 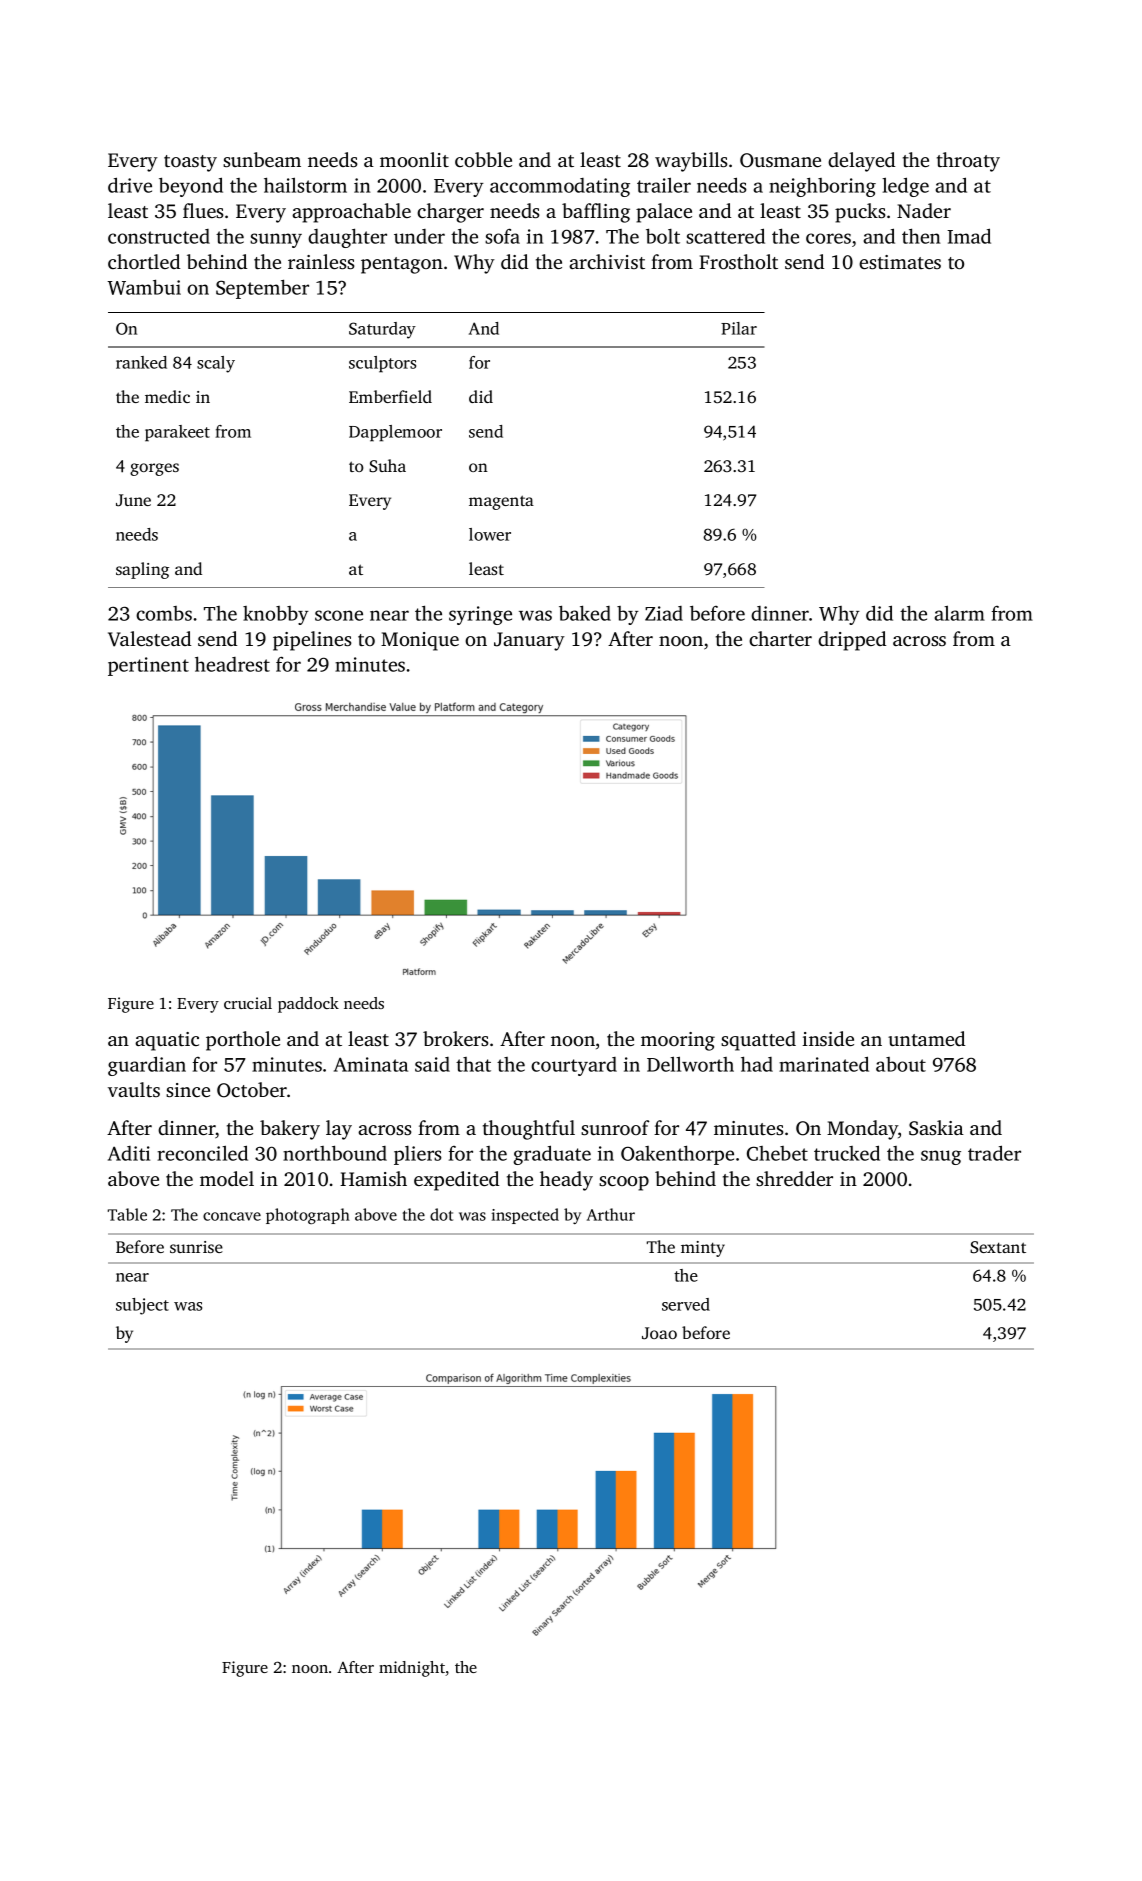 What do you see at coordinates (371, 1064) in the screenshot?
I see `Aminata` at bounding box center [371, 1064].
